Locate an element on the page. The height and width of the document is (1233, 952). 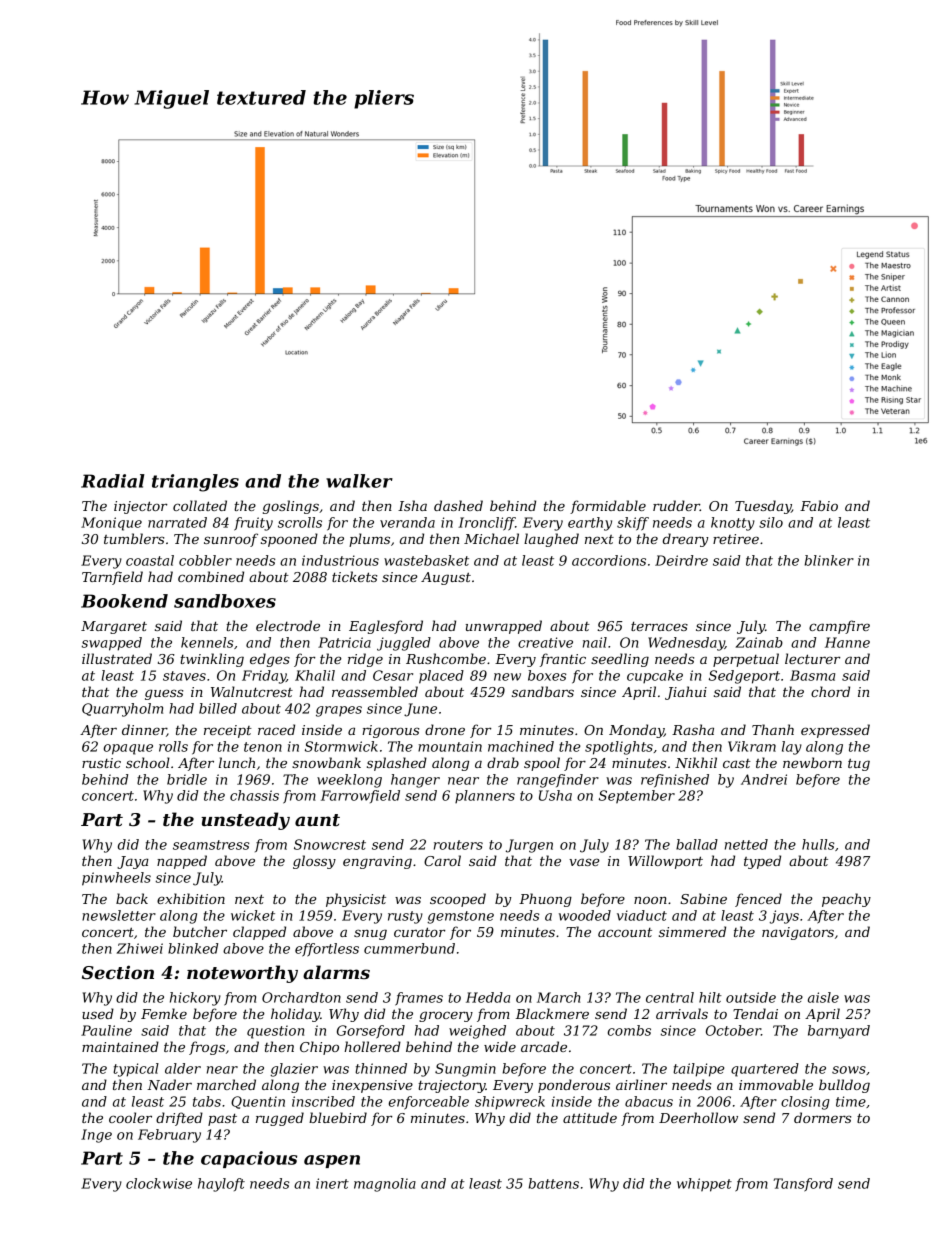
clockwise is located at coordinates (159, 1183).
